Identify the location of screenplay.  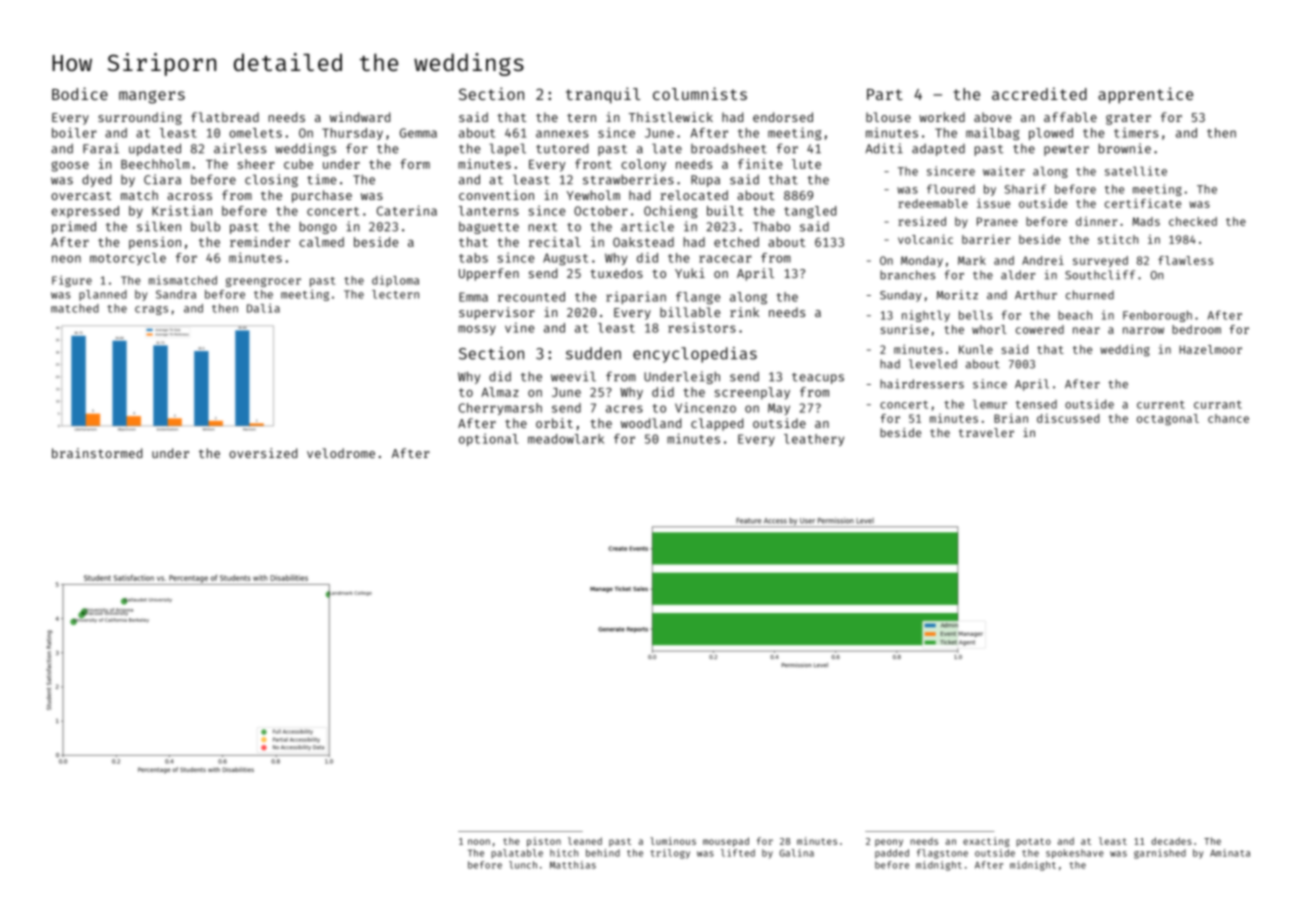
(752, 393).
